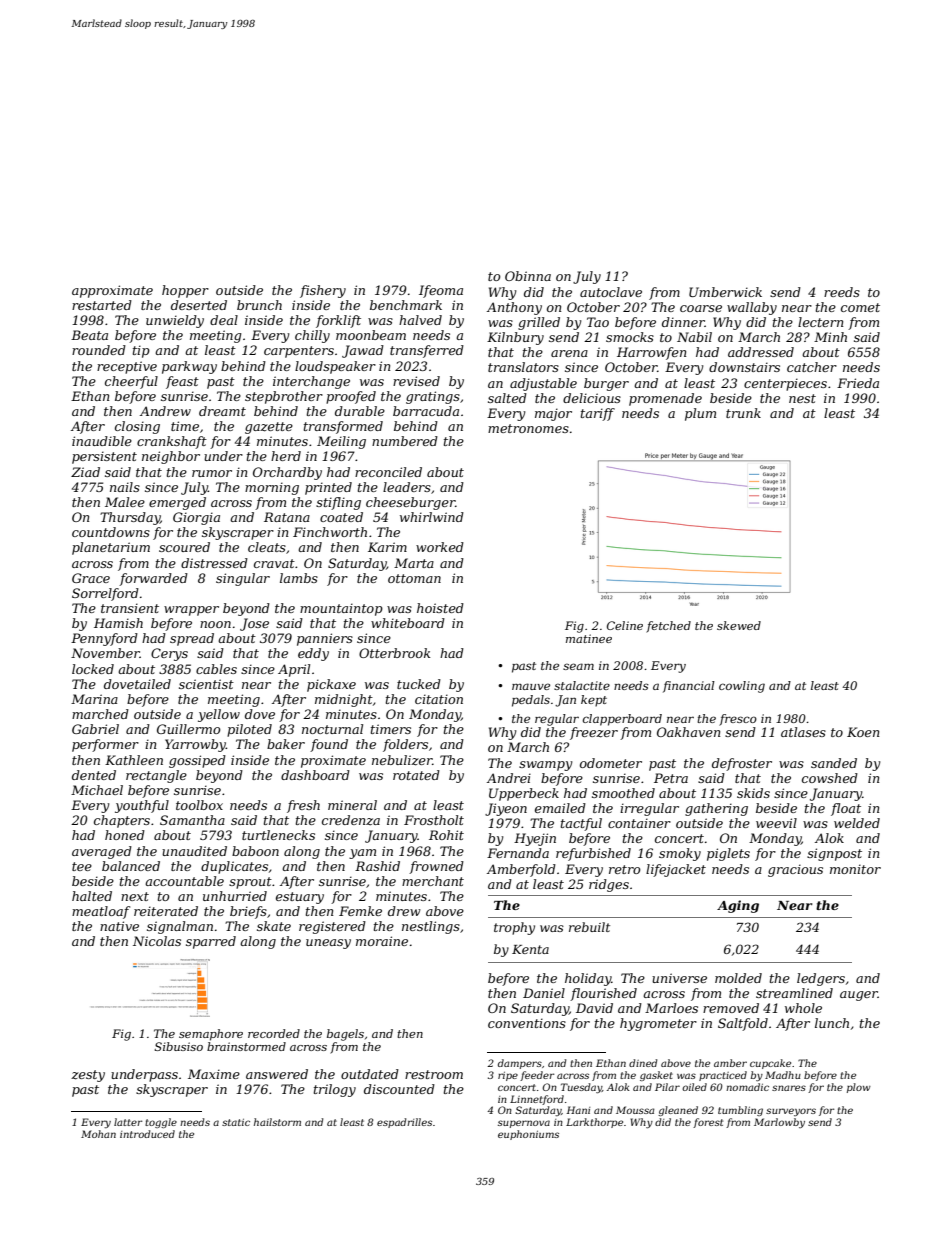 This screenshot has height=1233, width=952. I want to click on fresco, so click(738, 720).
